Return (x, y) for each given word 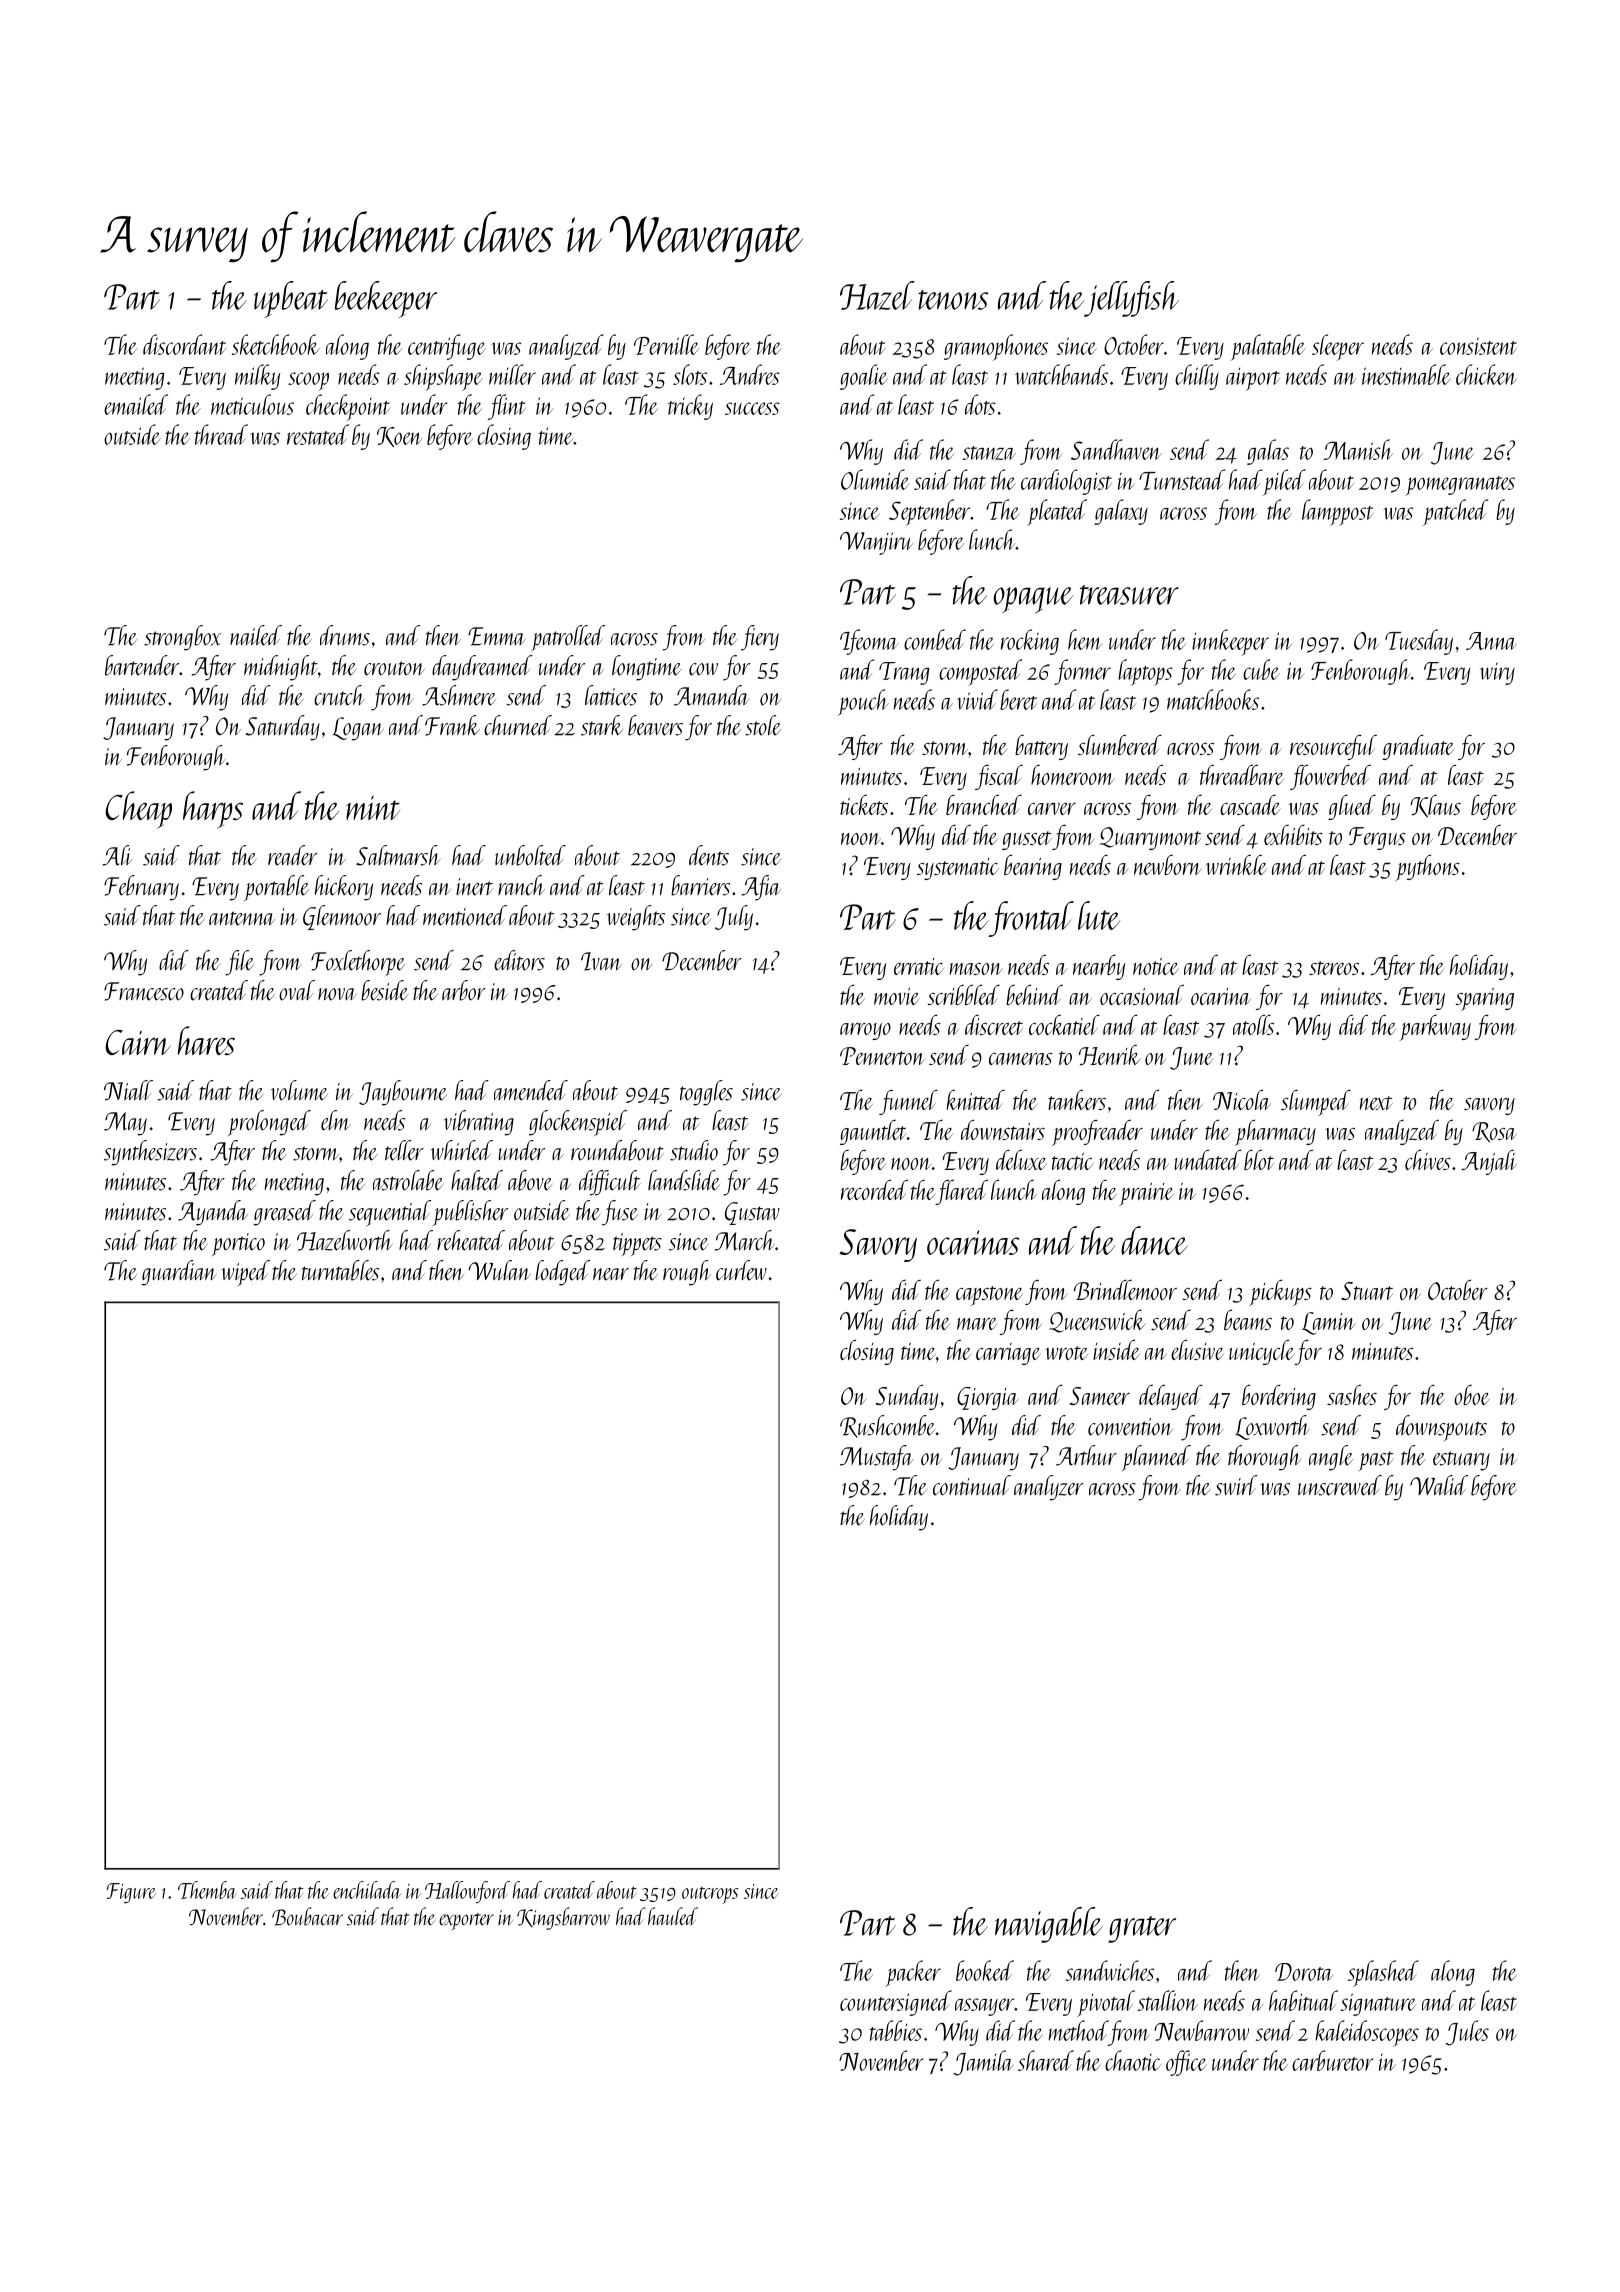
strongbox (182, 638)
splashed (1383, 1973)
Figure (131, 1893)
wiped (246, 1273)
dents (709, 855)
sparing (1485, 999)
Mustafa (877, 1458)
